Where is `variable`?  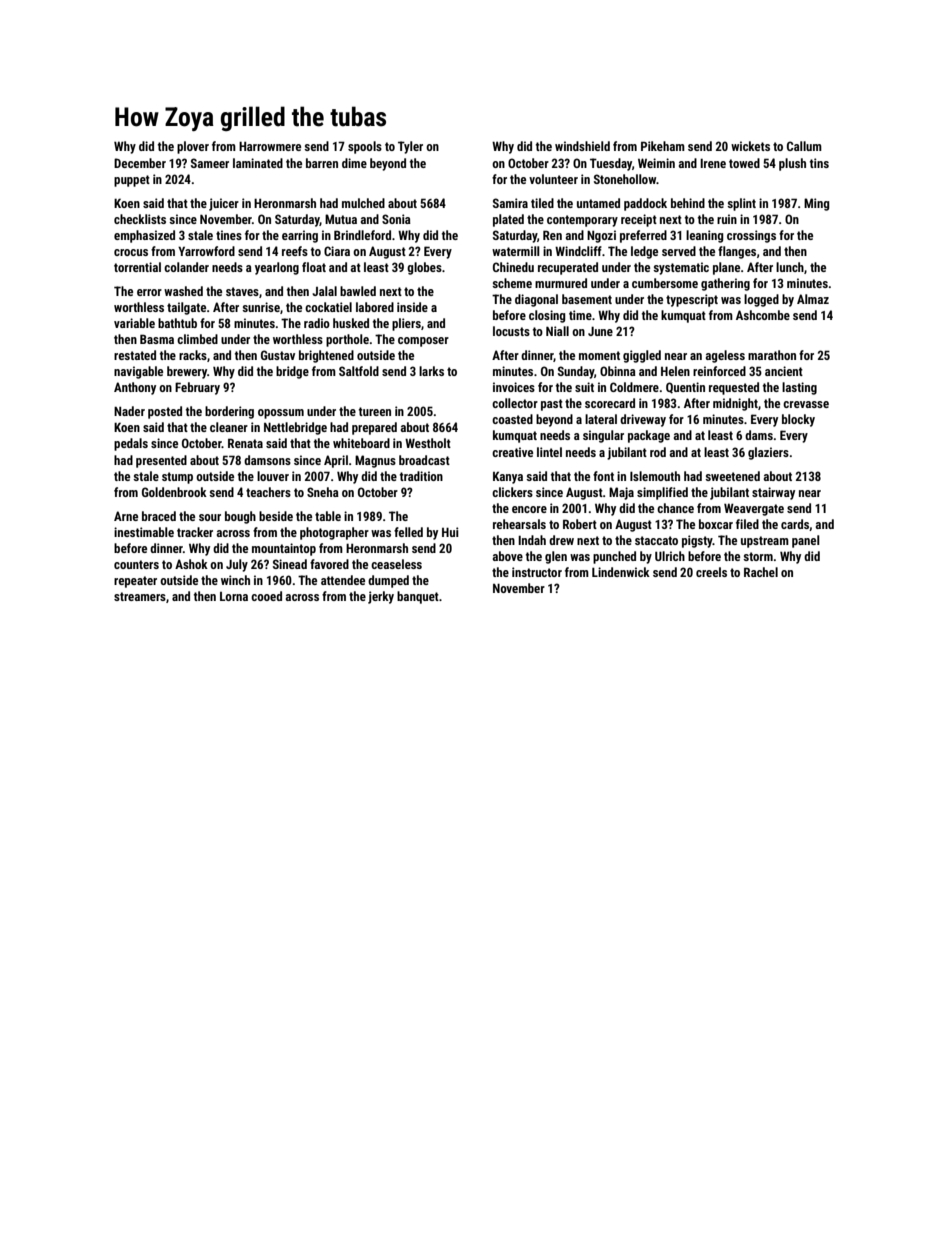
variable is located at coordinates (134, 323).
